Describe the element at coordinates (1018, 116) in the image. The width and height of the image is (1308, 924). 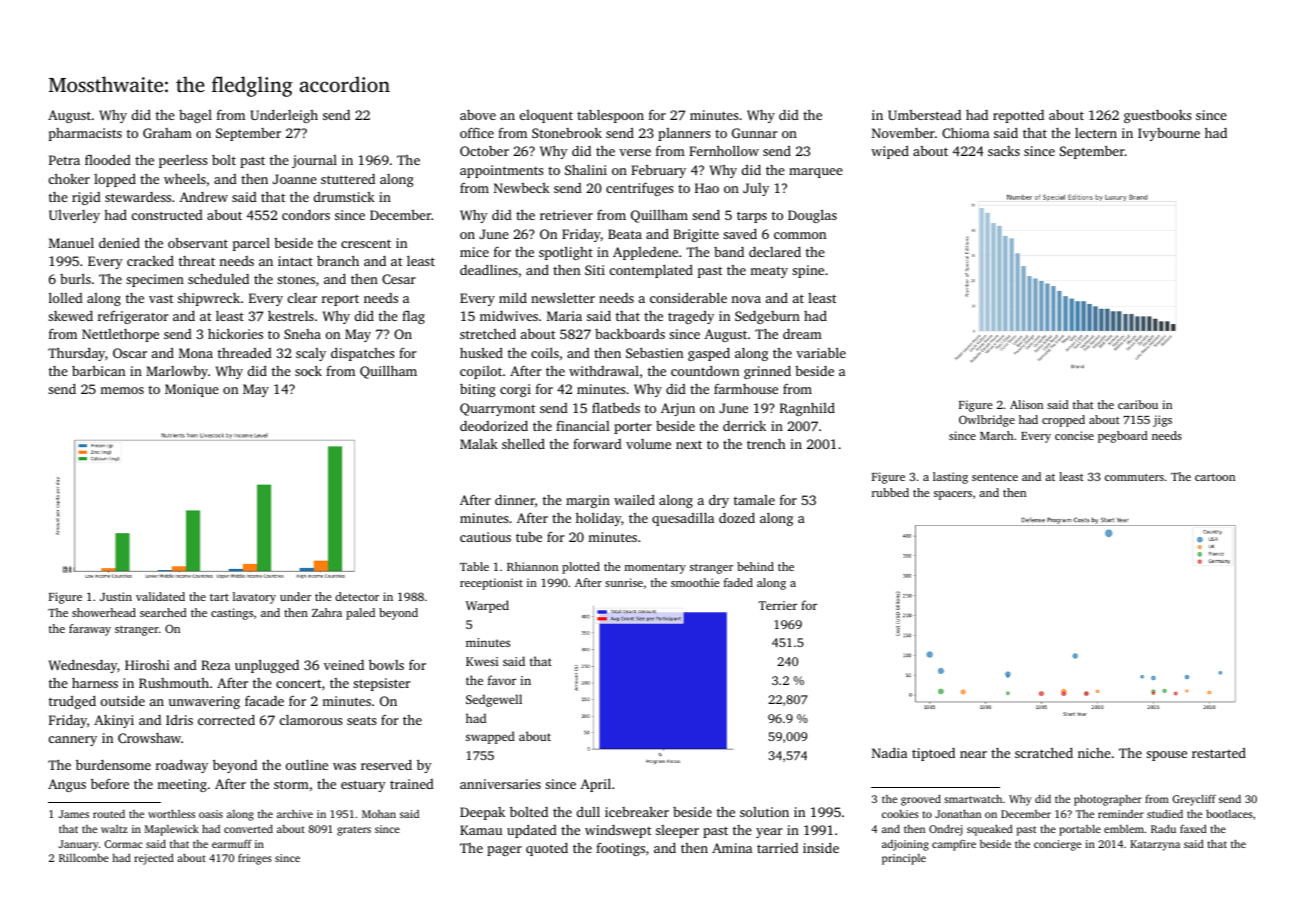
I see `repotted` at that location.
